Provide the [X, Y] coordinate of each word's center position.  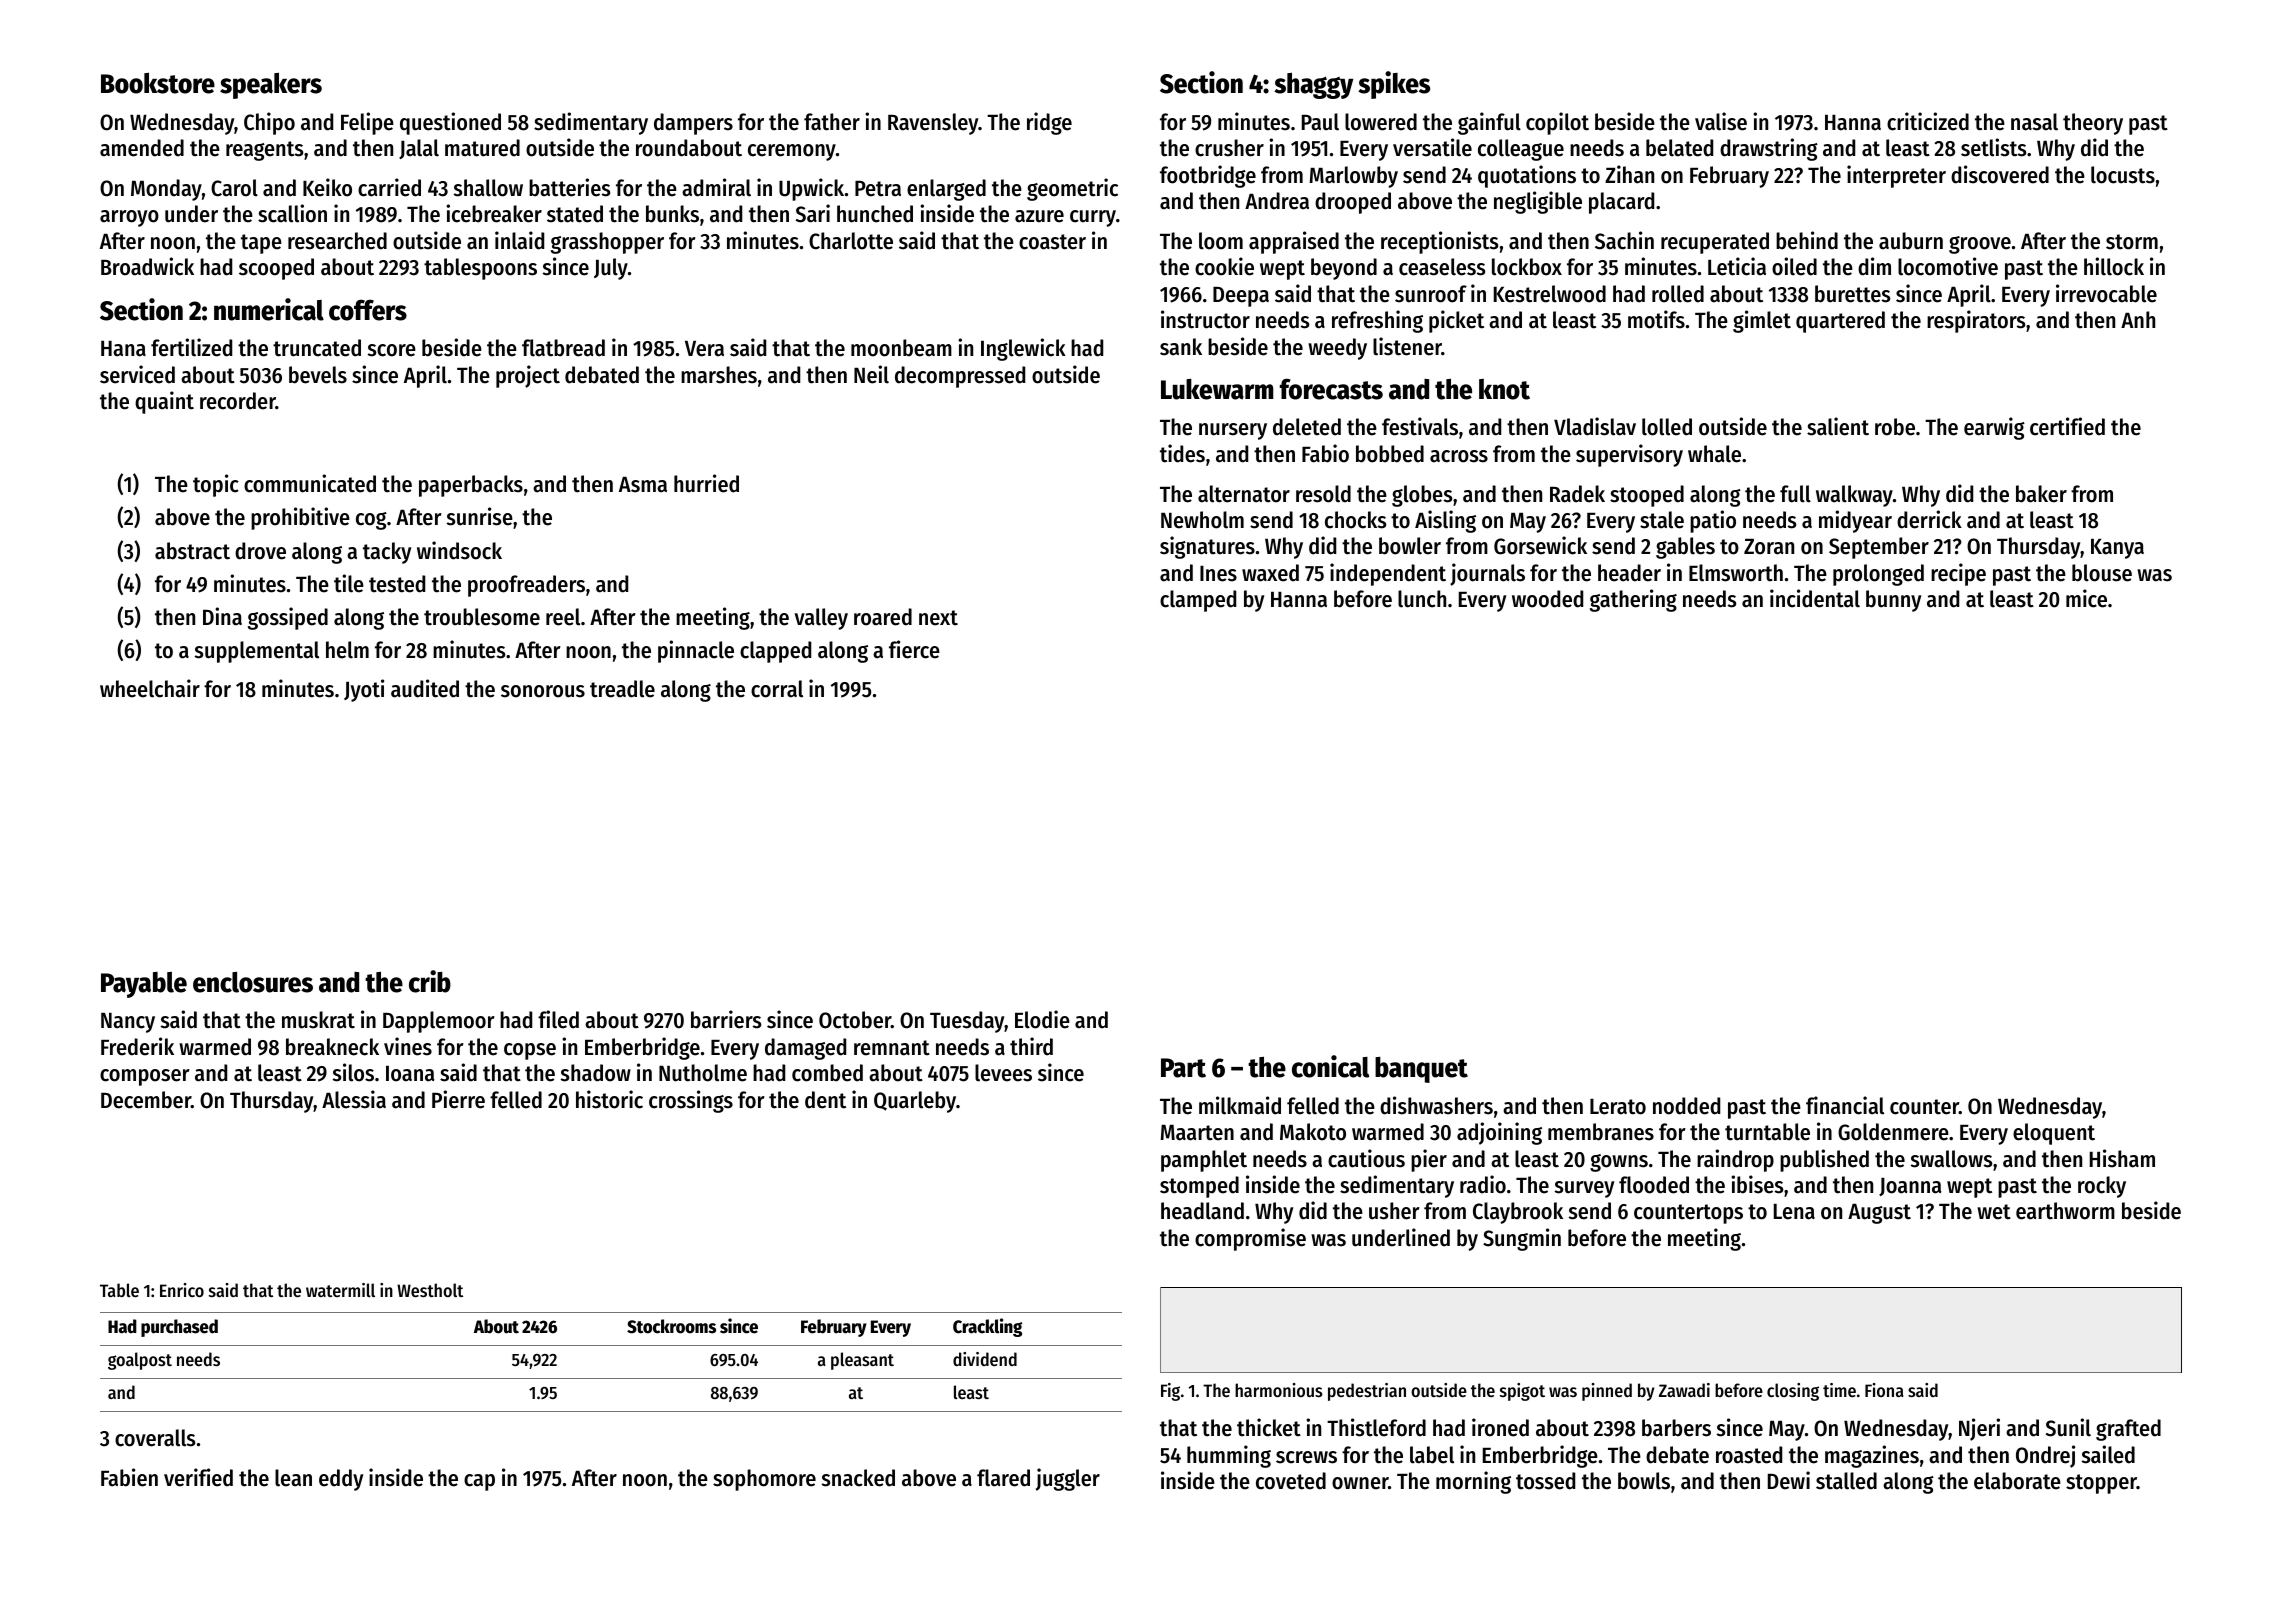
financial [1845, 1105]
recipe [1958, 574]
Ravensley [933, 124]
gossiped [288, 618]
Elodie [1042, 1019]
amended [142, 148]
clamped [1198, 601]
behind [1807, 240]
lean [293, 1478]
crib [430, 981]
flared [1003, 1478]
